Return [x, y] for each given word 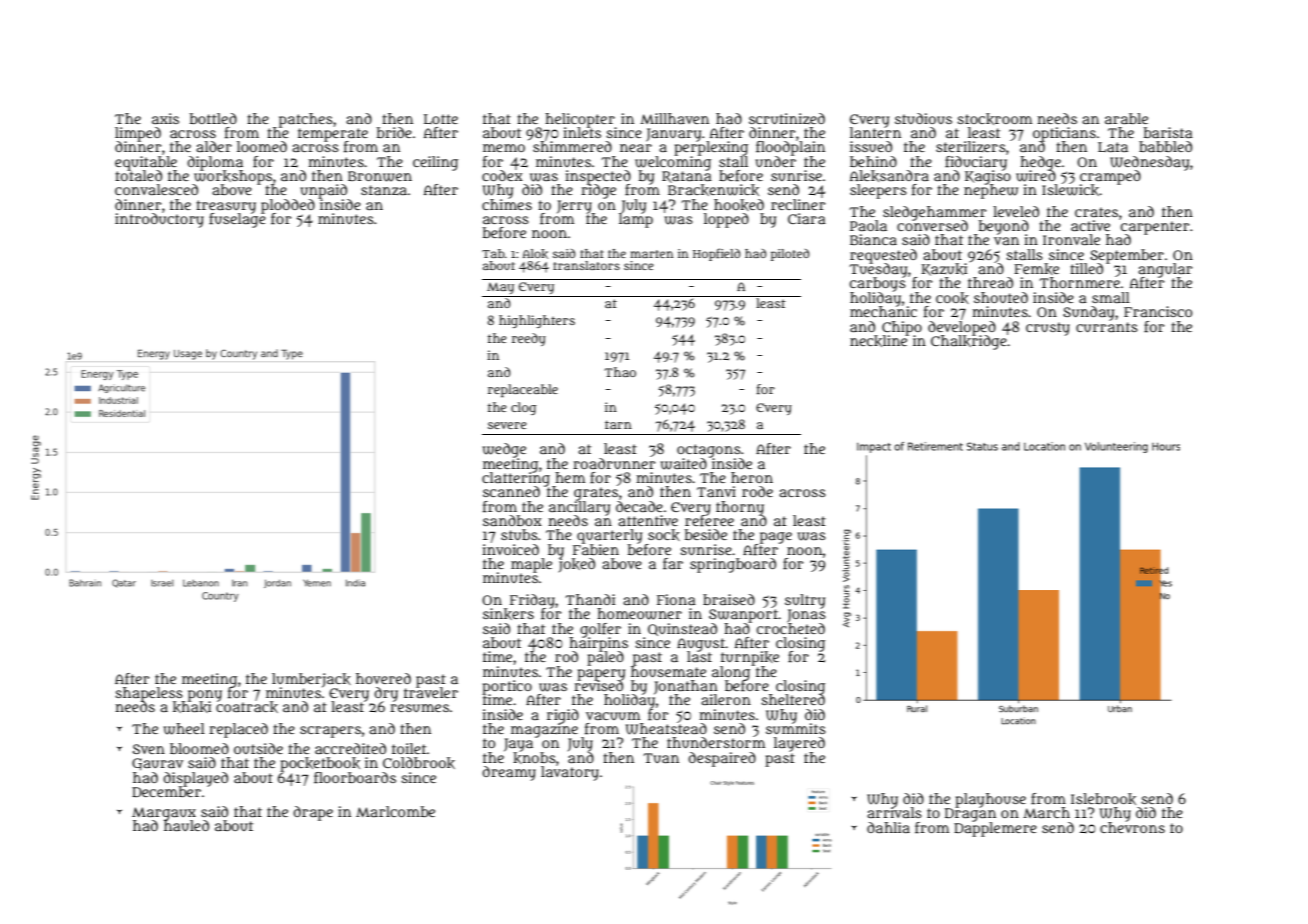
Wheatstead [666, 729]
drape [313, 813]
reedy [529, 339]
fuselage [237, 220]
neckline [879, 341]
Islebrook [1103, 799]
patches [306, 120]
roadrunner [614, 463]
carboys [878, 285]
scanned [511, 491]
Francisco [1158, 311]
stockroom [994, 119]
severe [507, 425]
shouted [1001, 297]
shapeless [149, 694]
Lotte [441, 119]
